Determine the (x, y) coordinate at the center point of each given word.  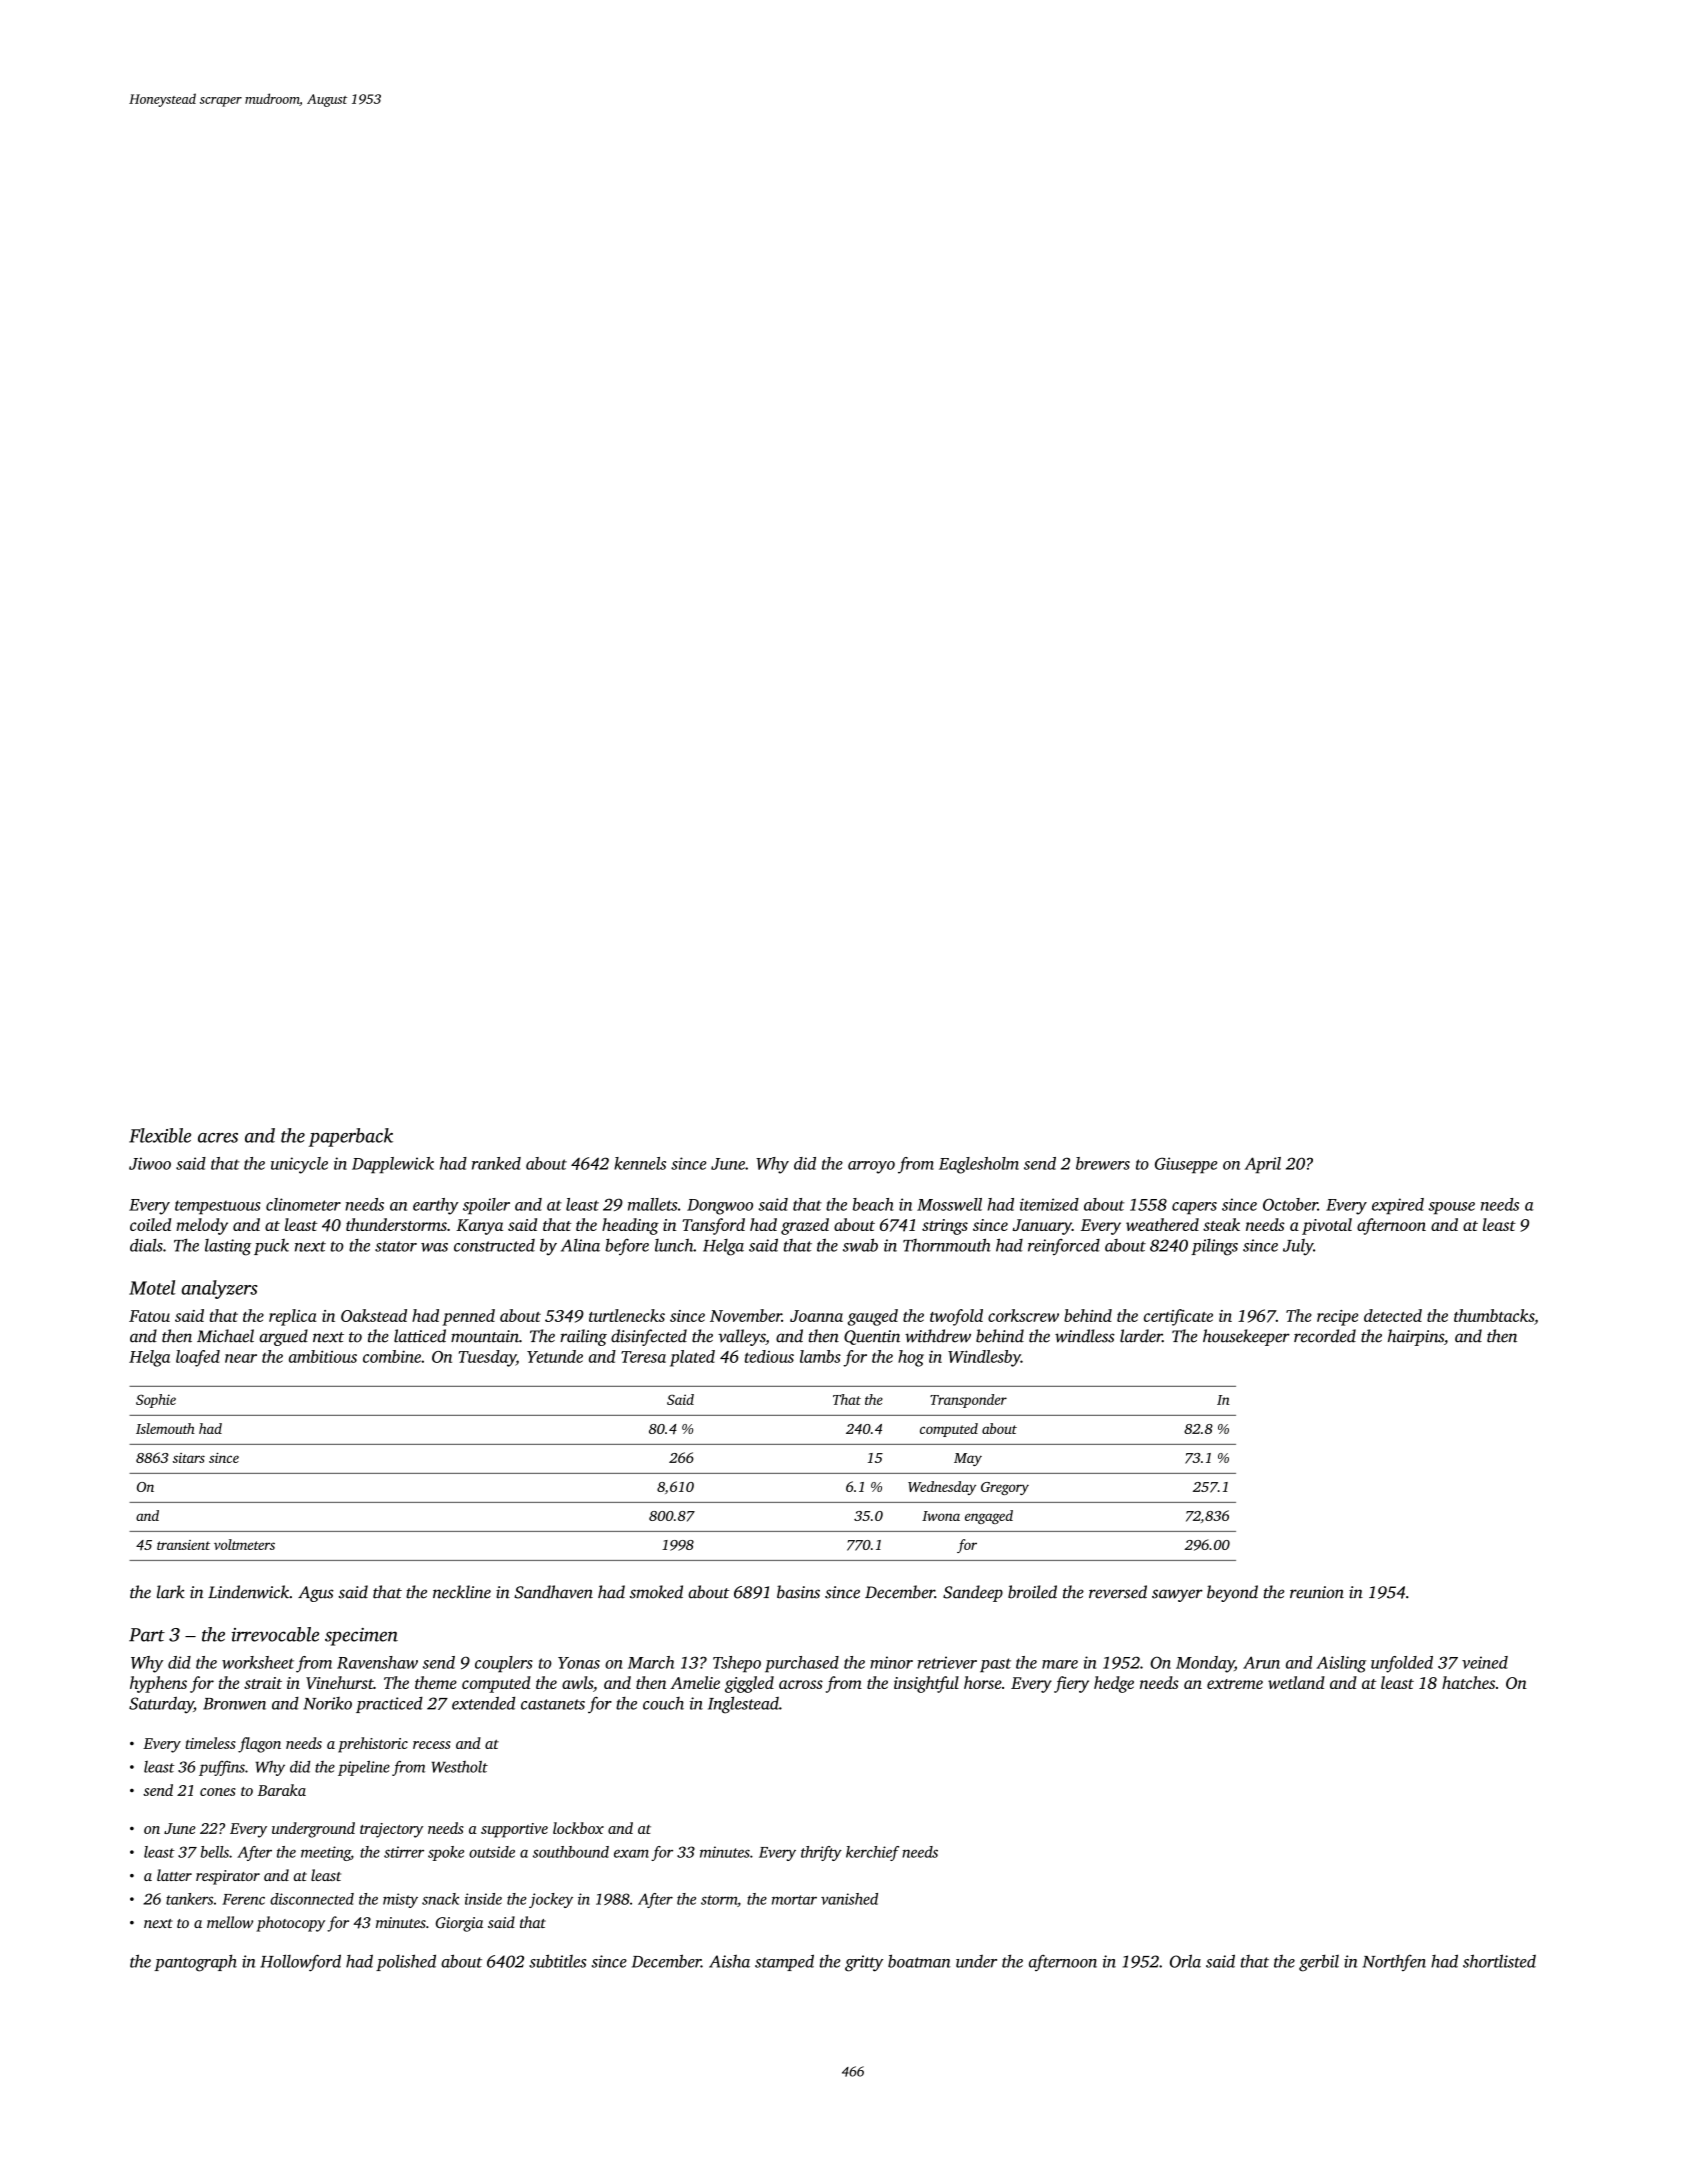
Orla (1185, 1961)
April (1263, 1165)
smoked (656, 1592)
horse (983, 1682)
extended (483, 1703)
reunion (1317, 1592)
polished (406, 1962)
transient (183, 1545)
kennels (640, 1163)
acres (218, 1138)
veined (1485, 1662)
